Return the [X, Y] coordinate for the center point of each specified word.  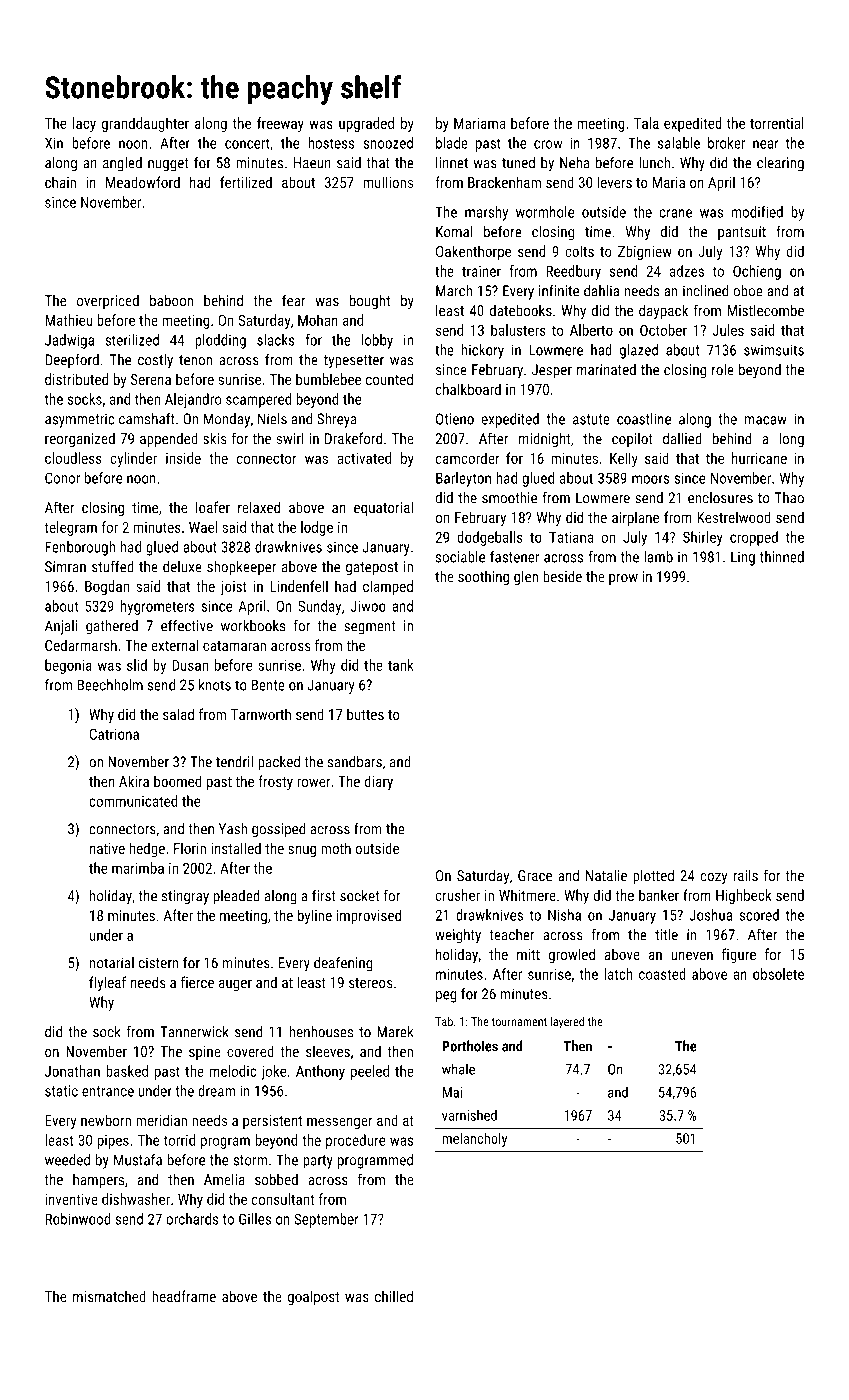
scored [759, 915]
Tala [646, 123]
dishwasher [136, 1199]
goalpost [313, 1297]
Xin [54, 143]
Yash [233, 829]
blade [452, 143]
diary [378, 782]
